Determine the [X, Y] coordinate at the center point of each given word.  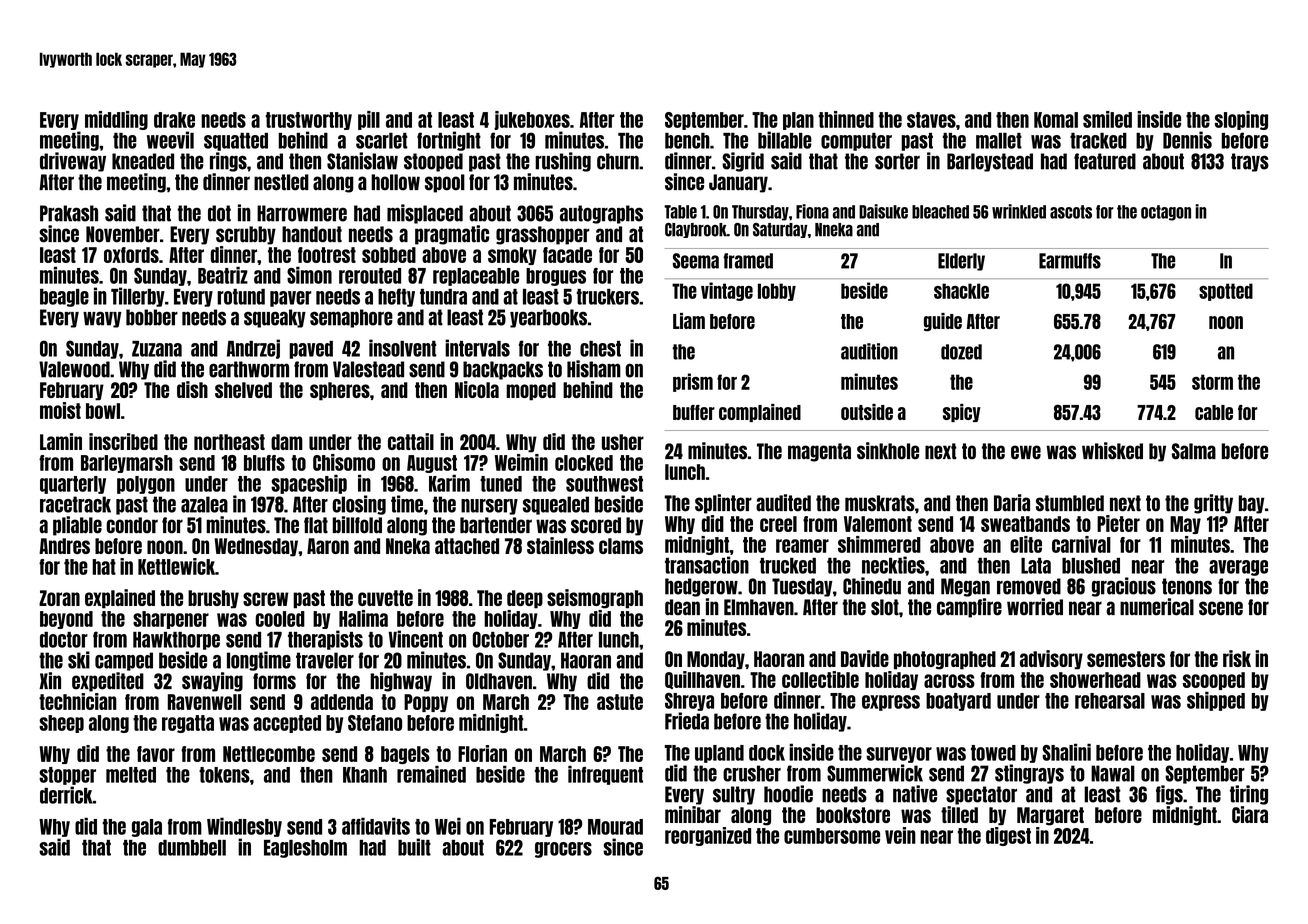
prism [693, 382]
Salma [1194, 451]
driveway [73, 162]
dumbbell [192, 848]
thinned [846, 119]
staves [931, 120]
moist [60, 410]
